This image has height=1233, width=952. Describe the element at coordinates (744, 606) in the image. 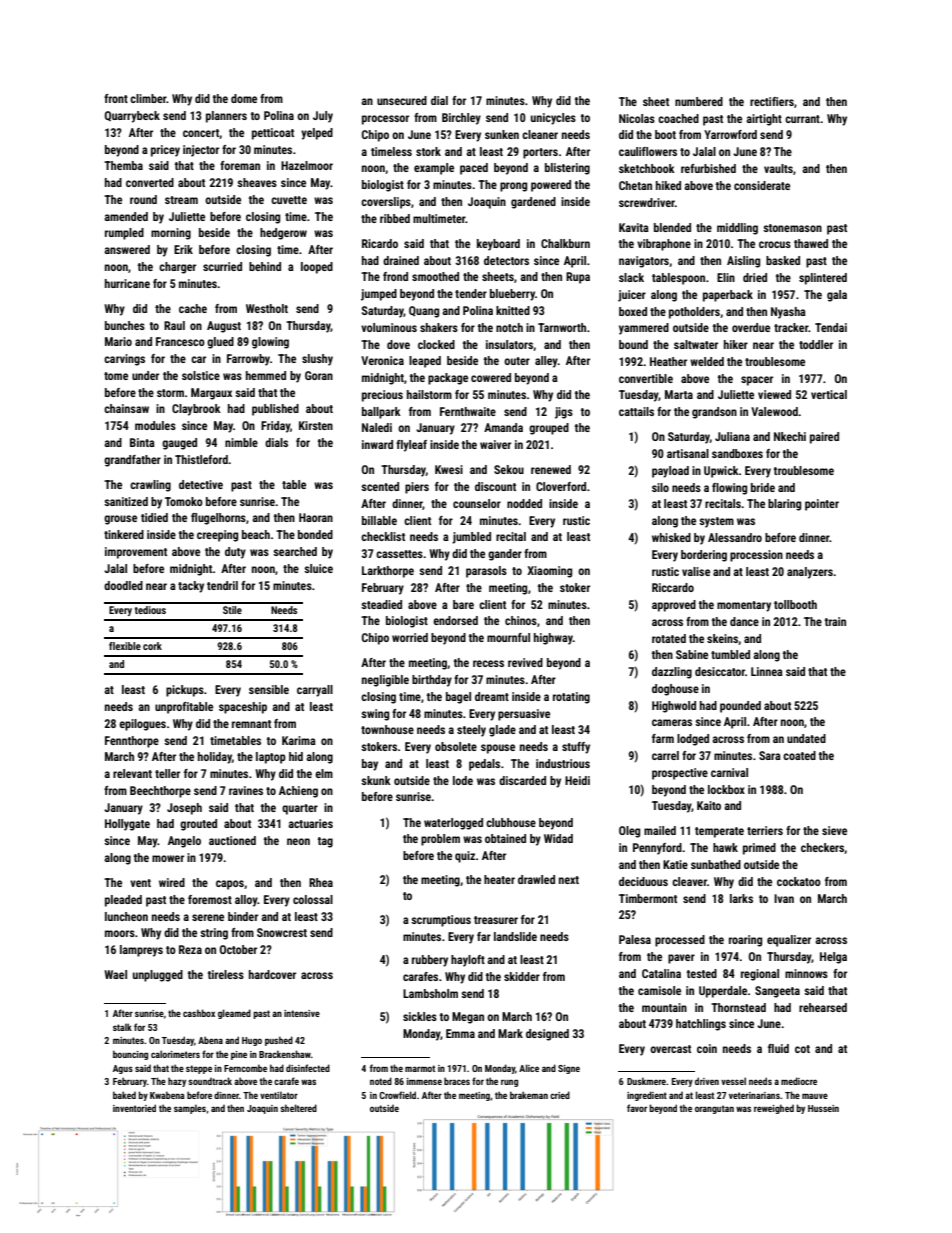

I see `momentary` at that location.
